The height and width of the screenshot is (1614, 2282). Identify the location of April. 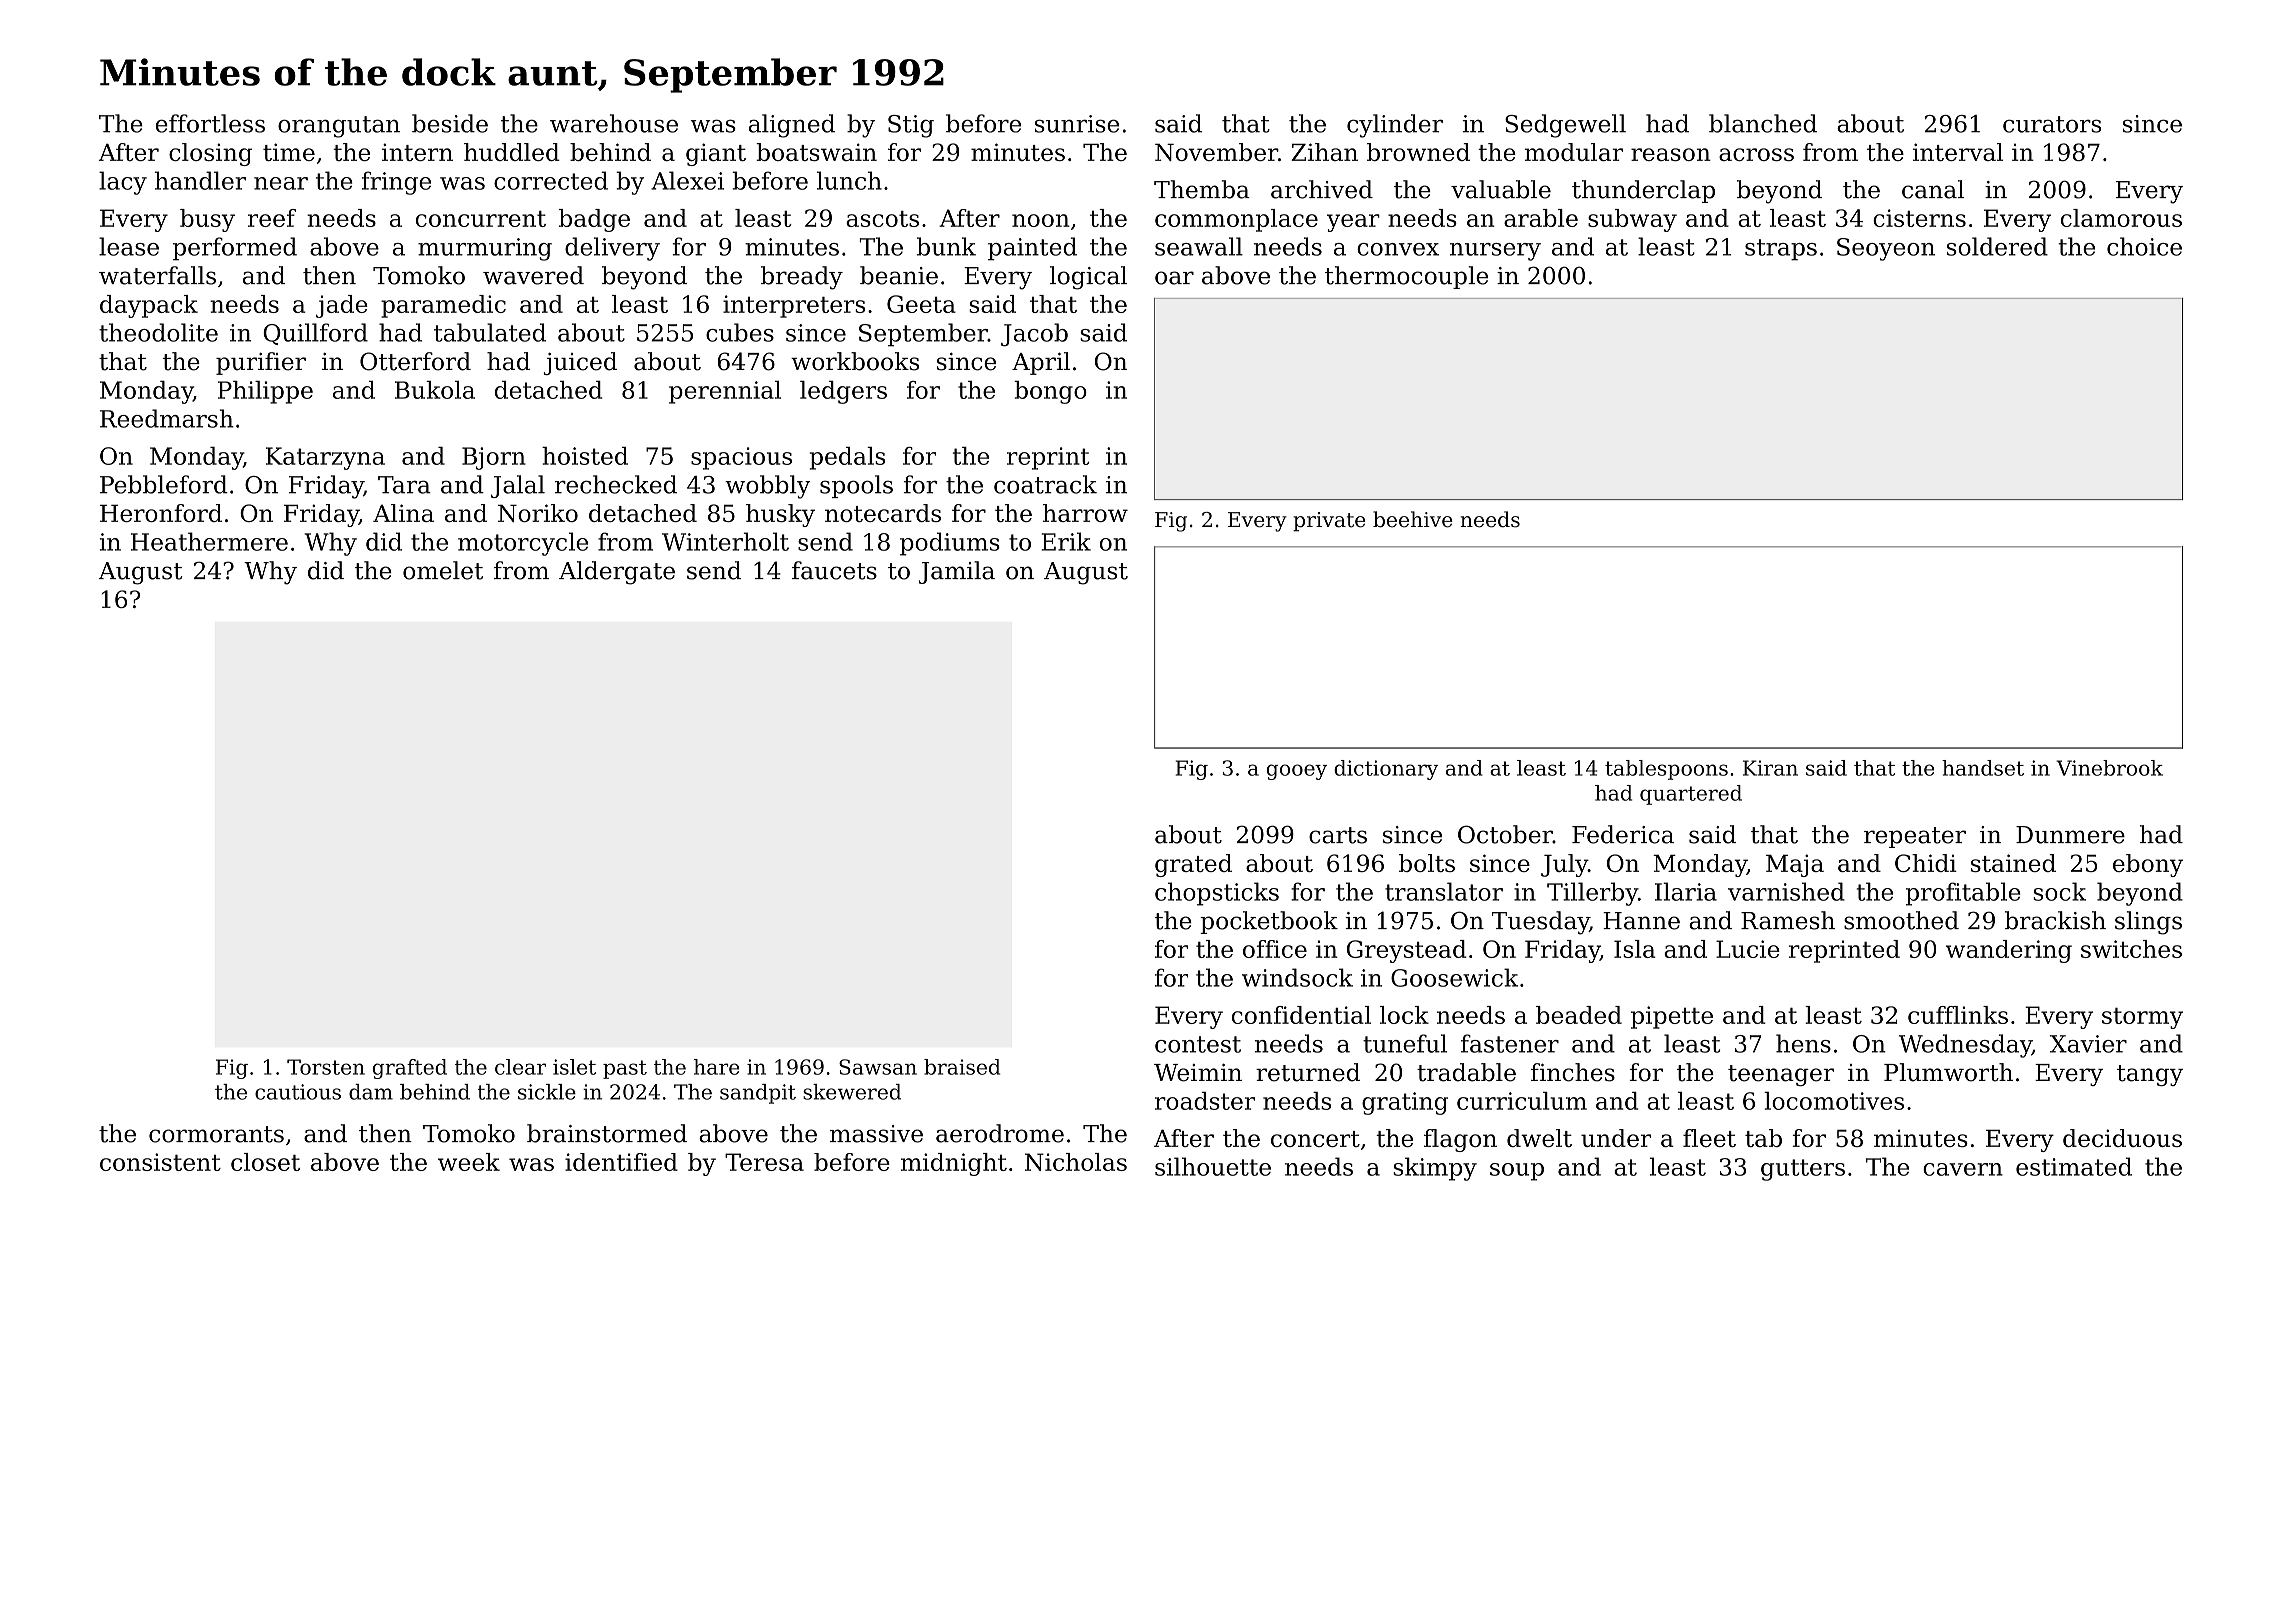
(1041, 363).
